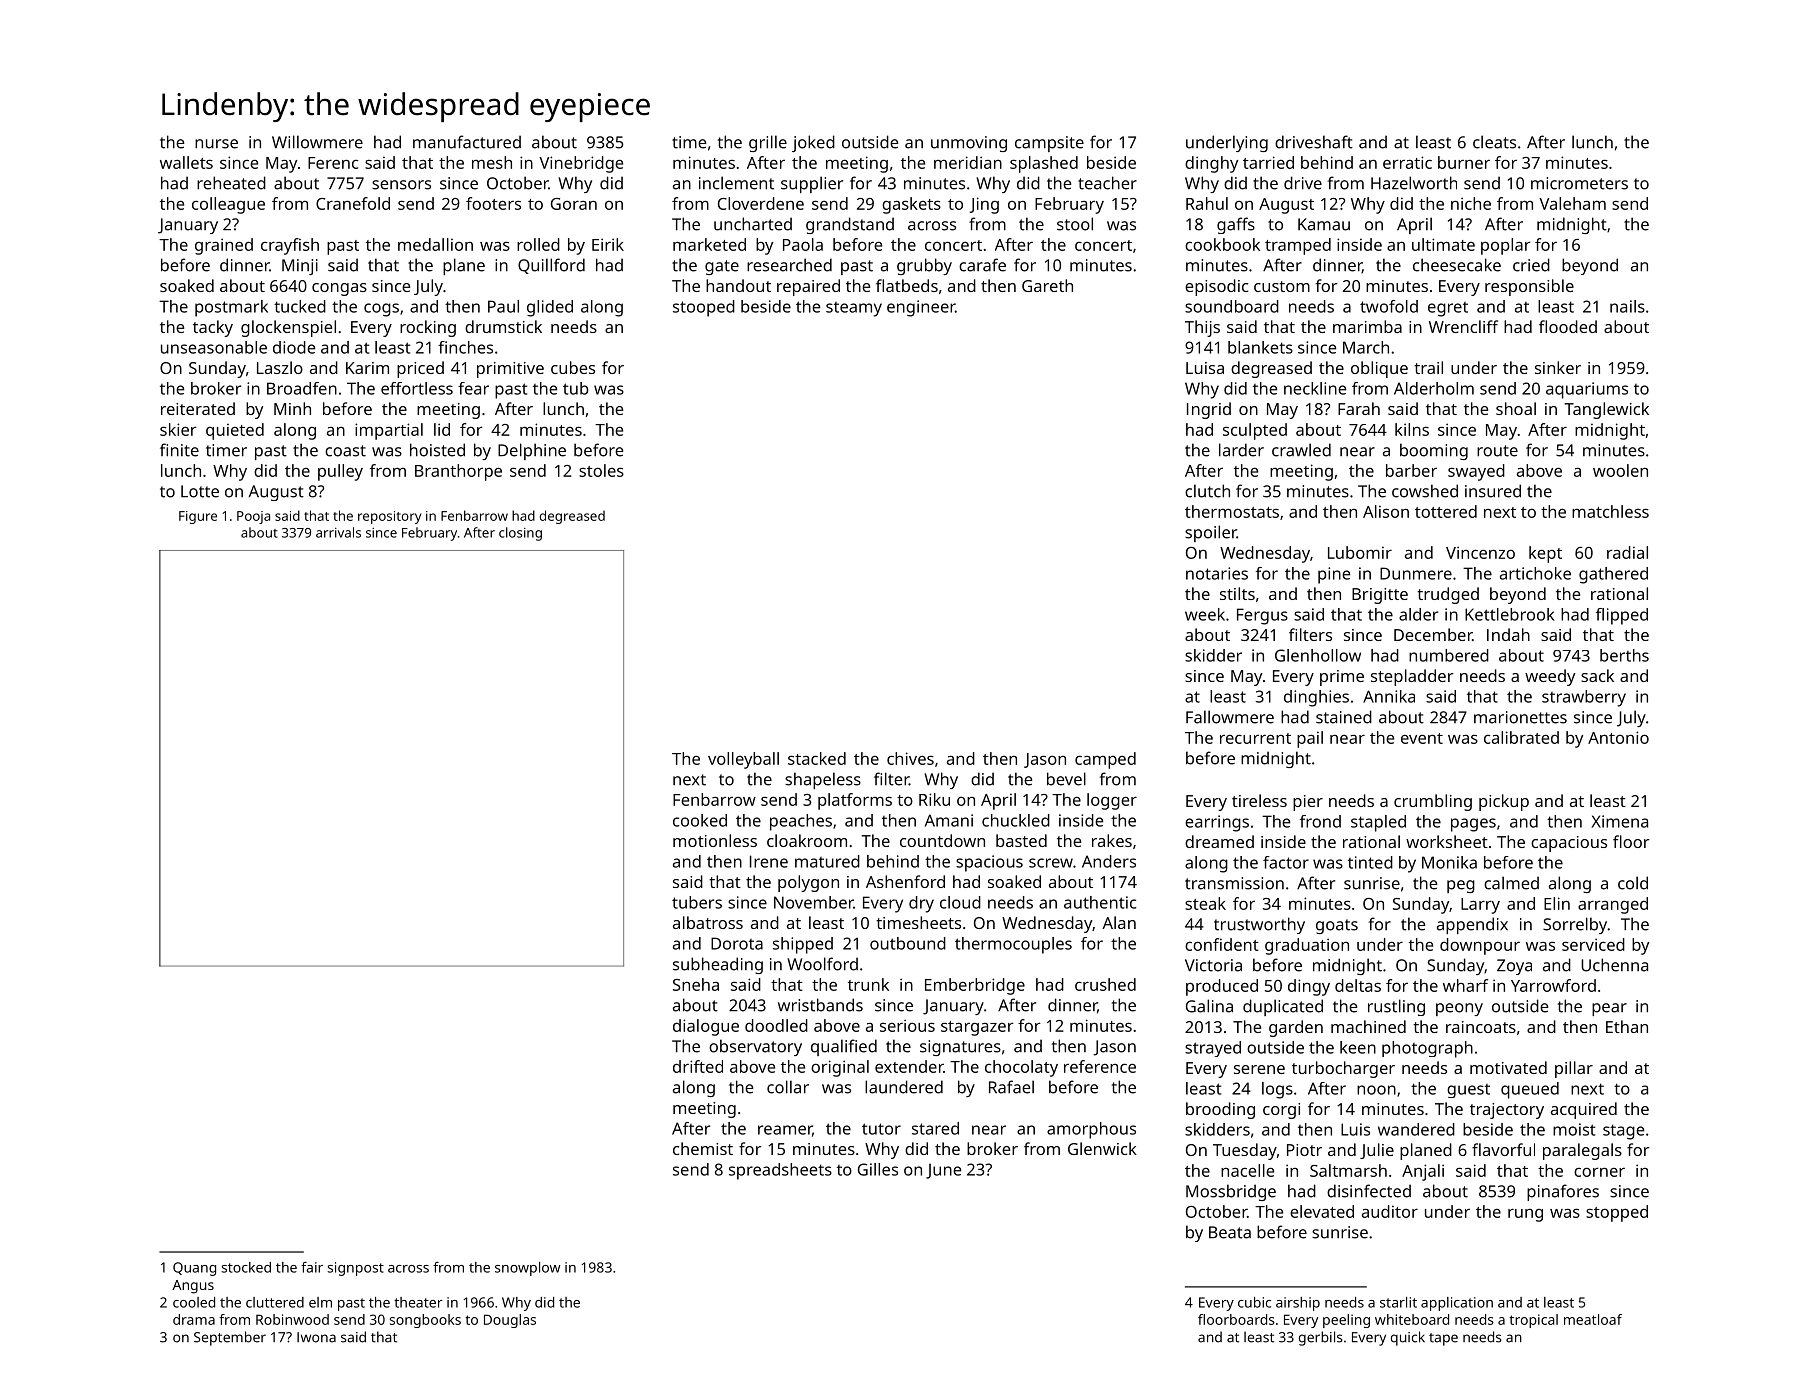  I want to click on photograph, so click(1427, 1049).
